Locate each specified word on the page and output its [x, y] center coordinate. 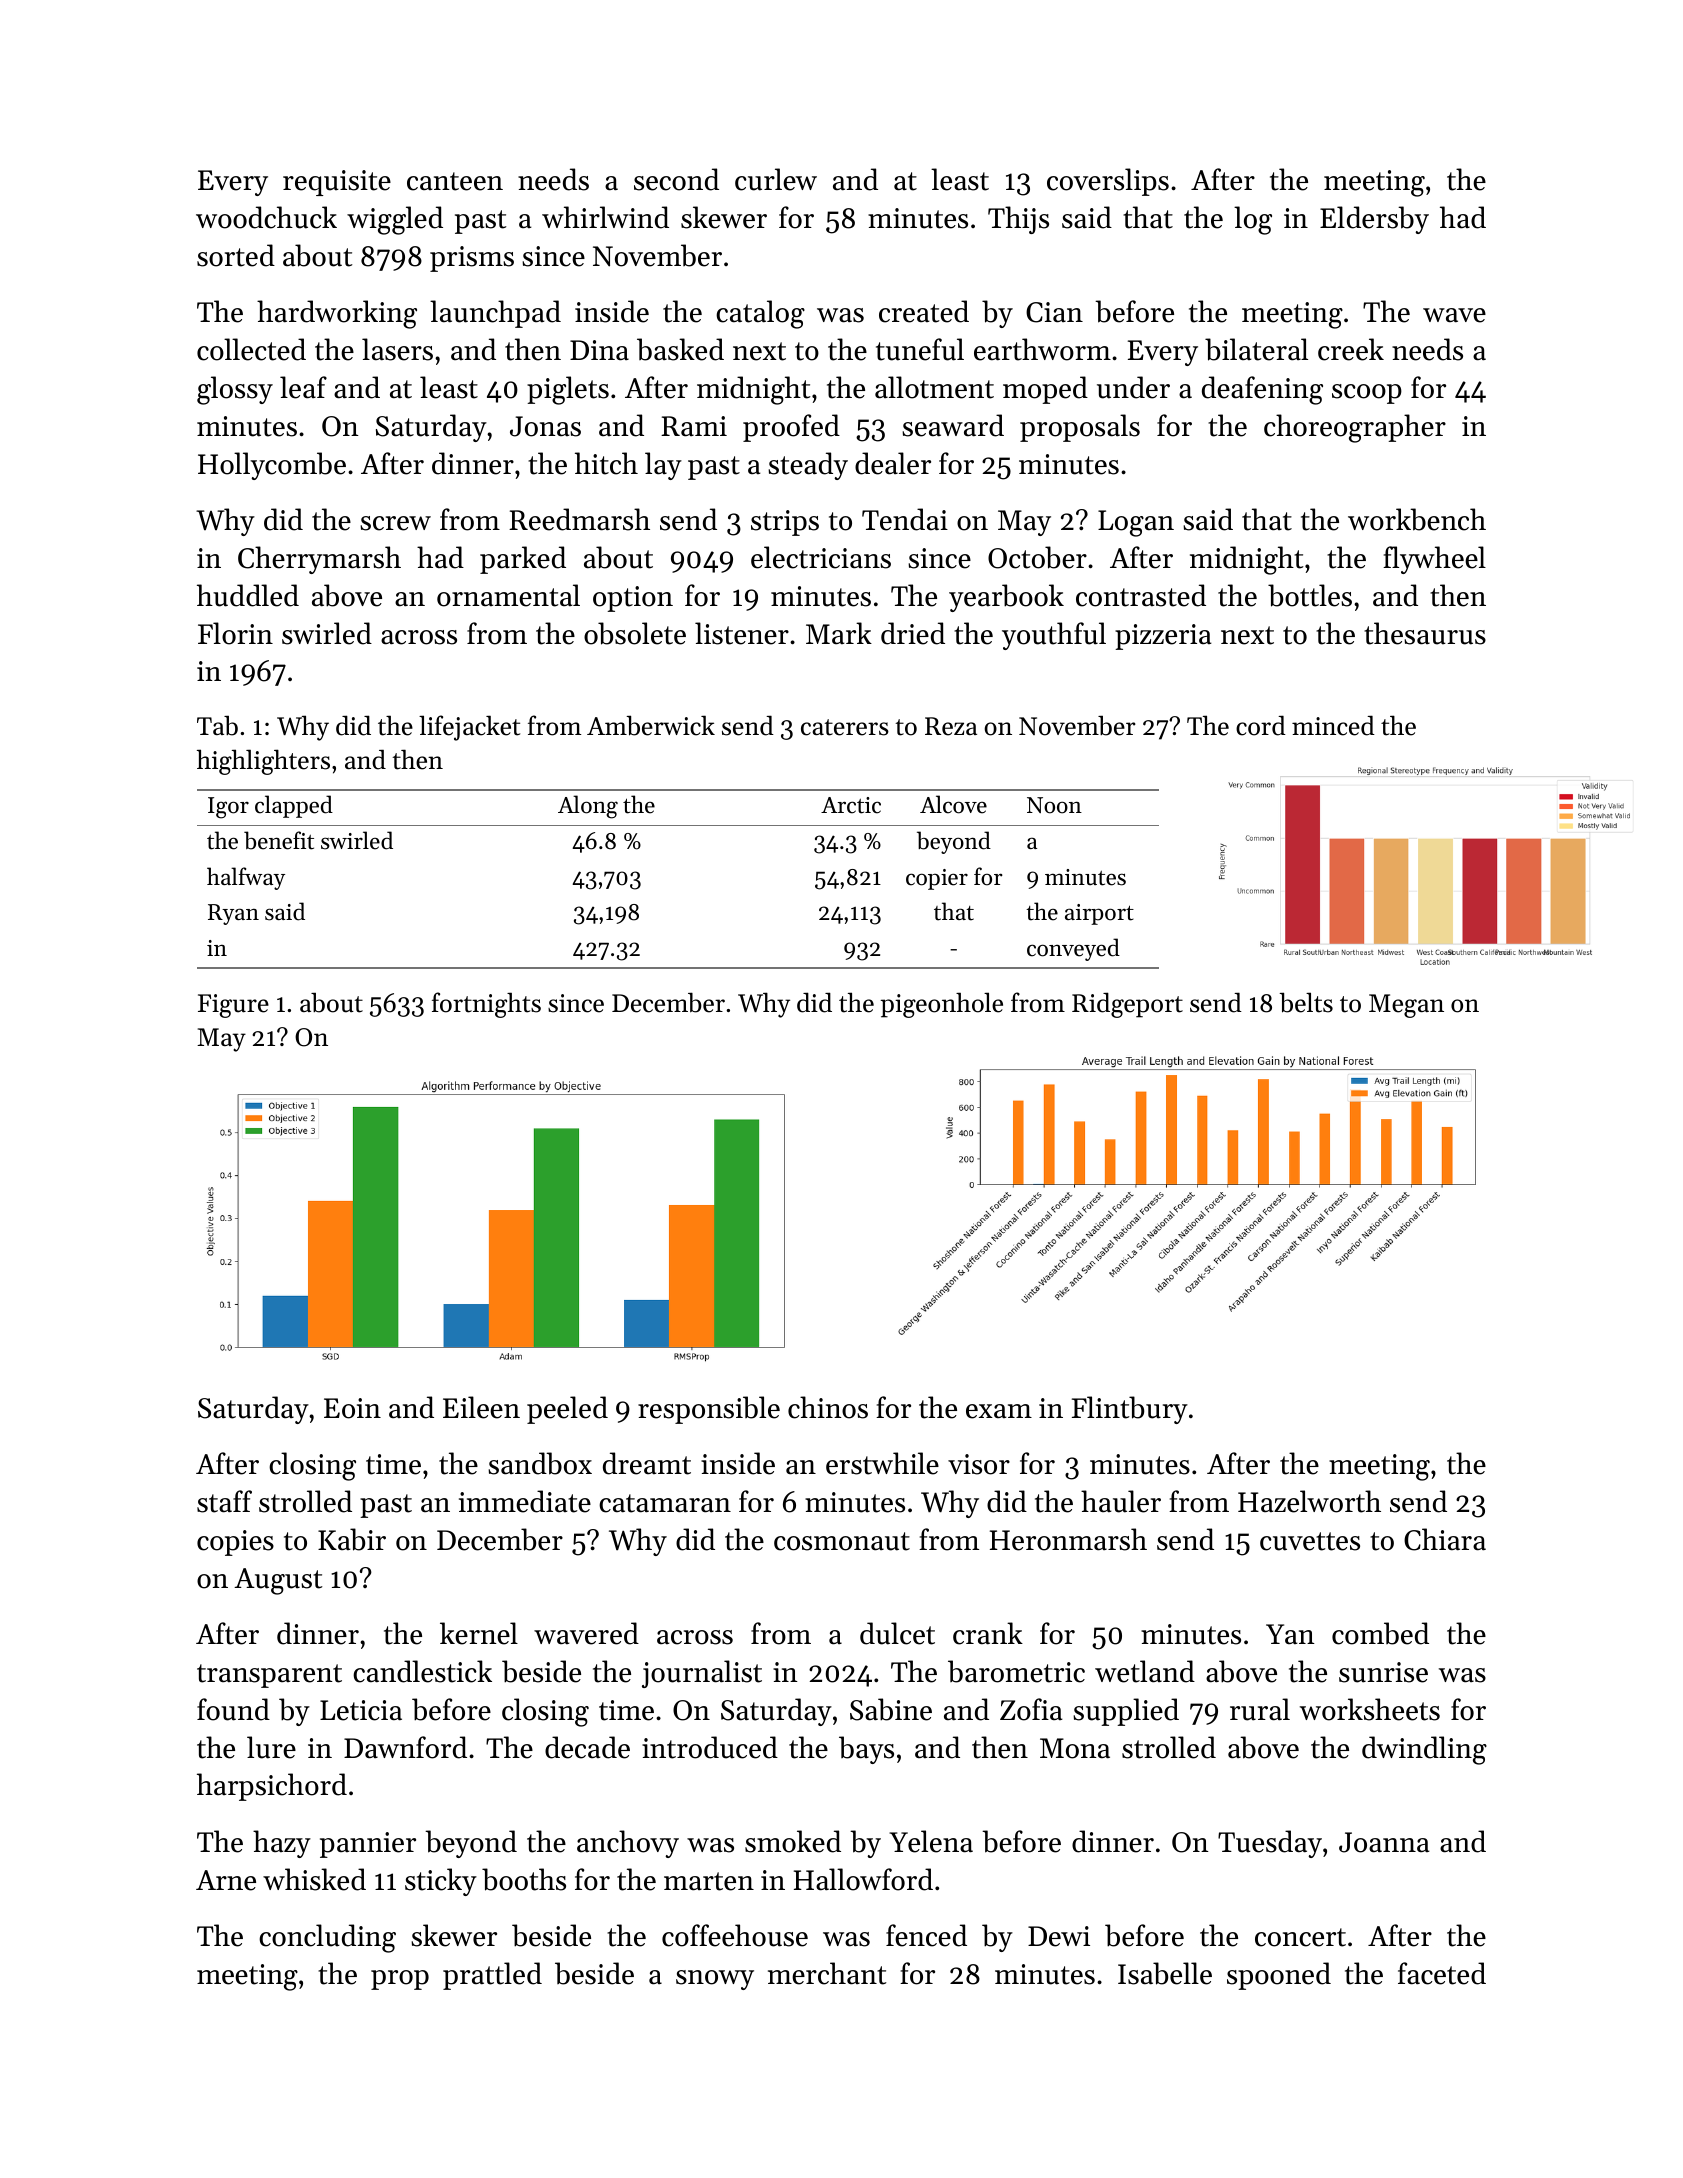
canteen [455, 181]
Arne [226, 1880]
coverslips [1108, 182]
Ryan [233, 914]
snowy [715, 1980]
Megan [1406, 1006]
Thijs [1018, 220]
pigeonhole [942, 1005]
